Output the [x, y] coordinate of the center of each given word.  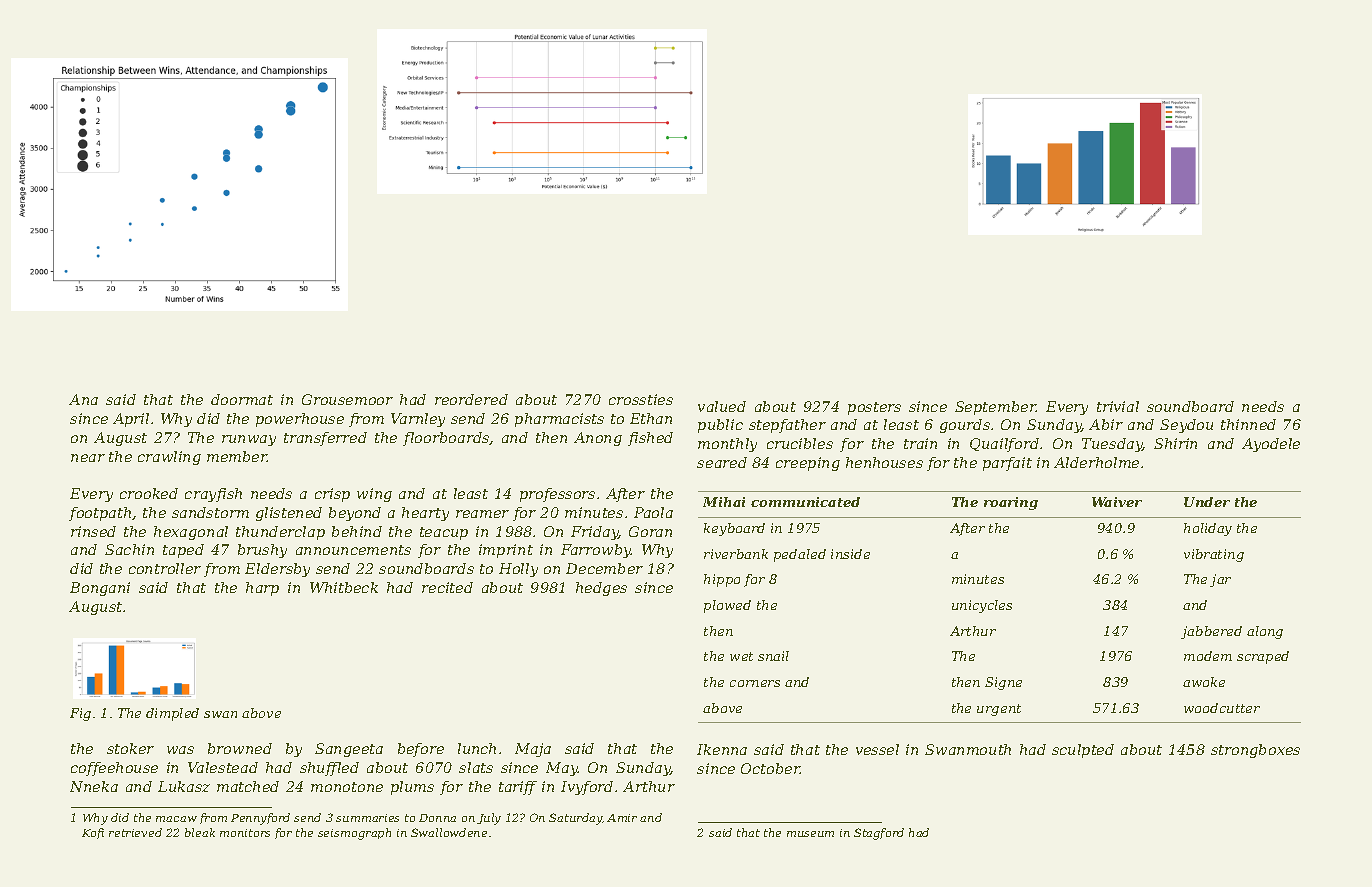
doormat [242, 399]
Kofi [93, 833]
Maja [533, 750]
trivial [1118, 406]
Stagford [879, 834]
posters [874, 408]
